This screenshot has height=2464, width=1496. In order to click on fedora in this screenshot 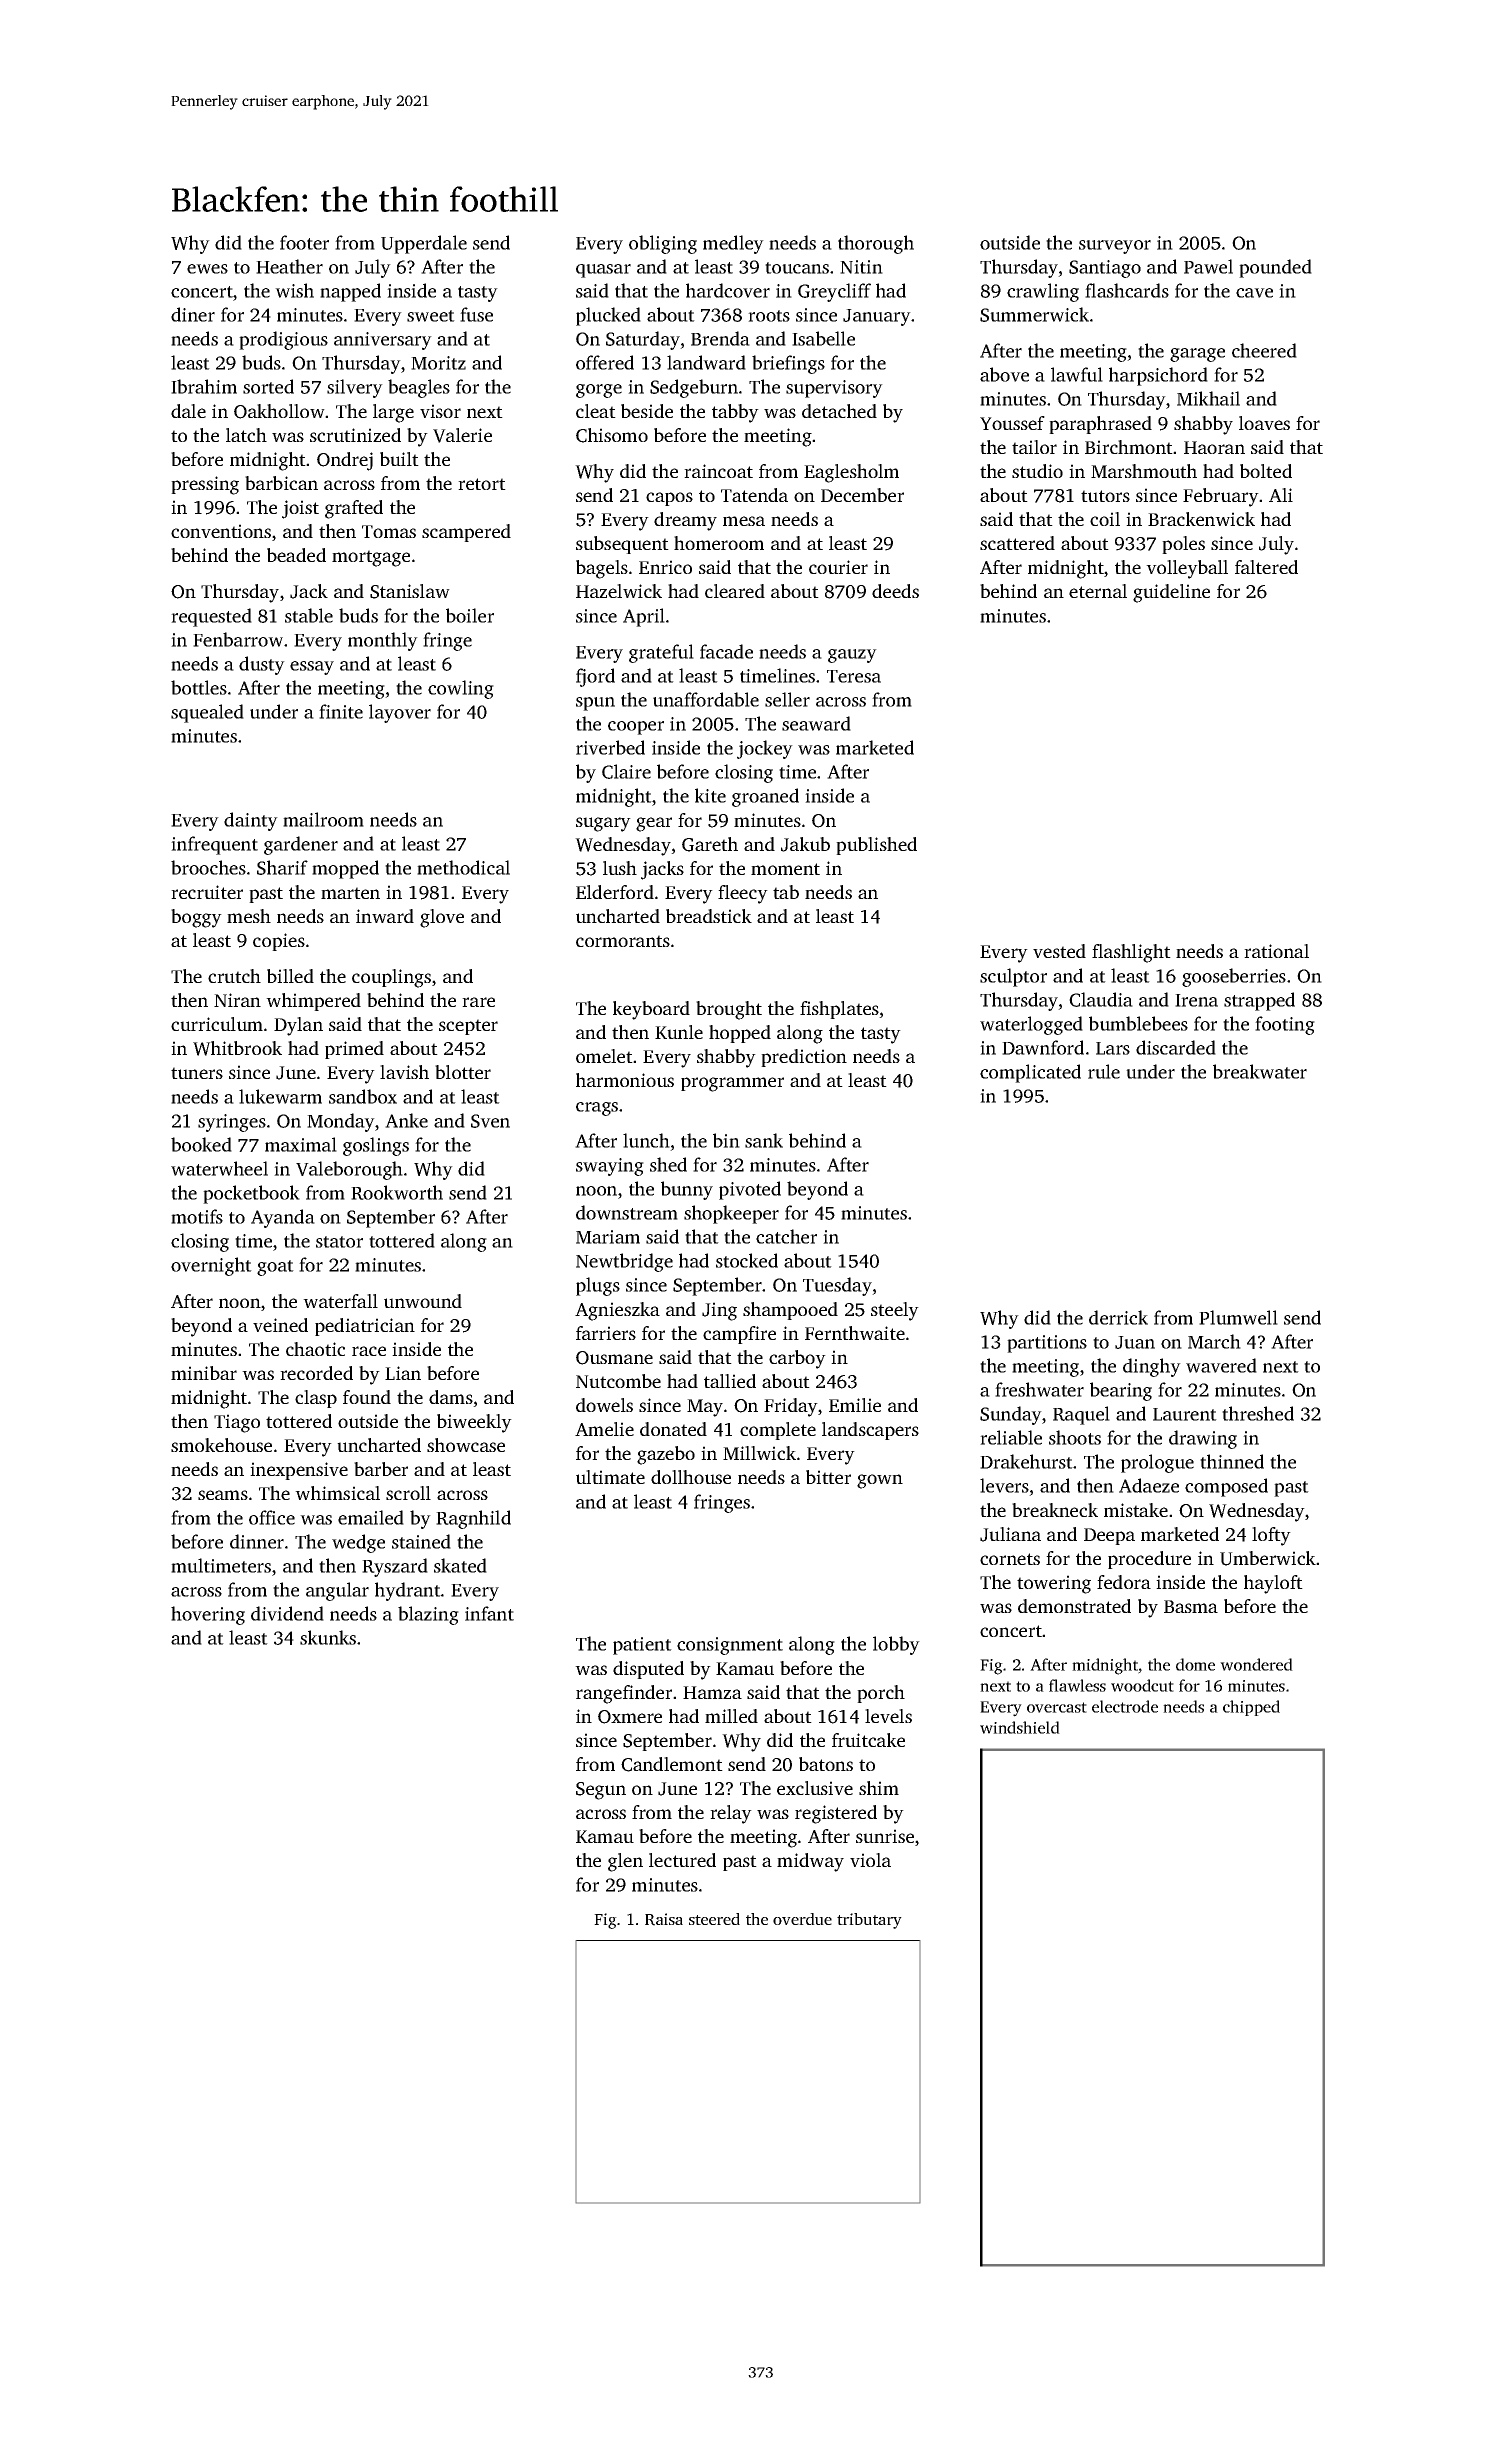, I will do `click(1124, 1582)`.
